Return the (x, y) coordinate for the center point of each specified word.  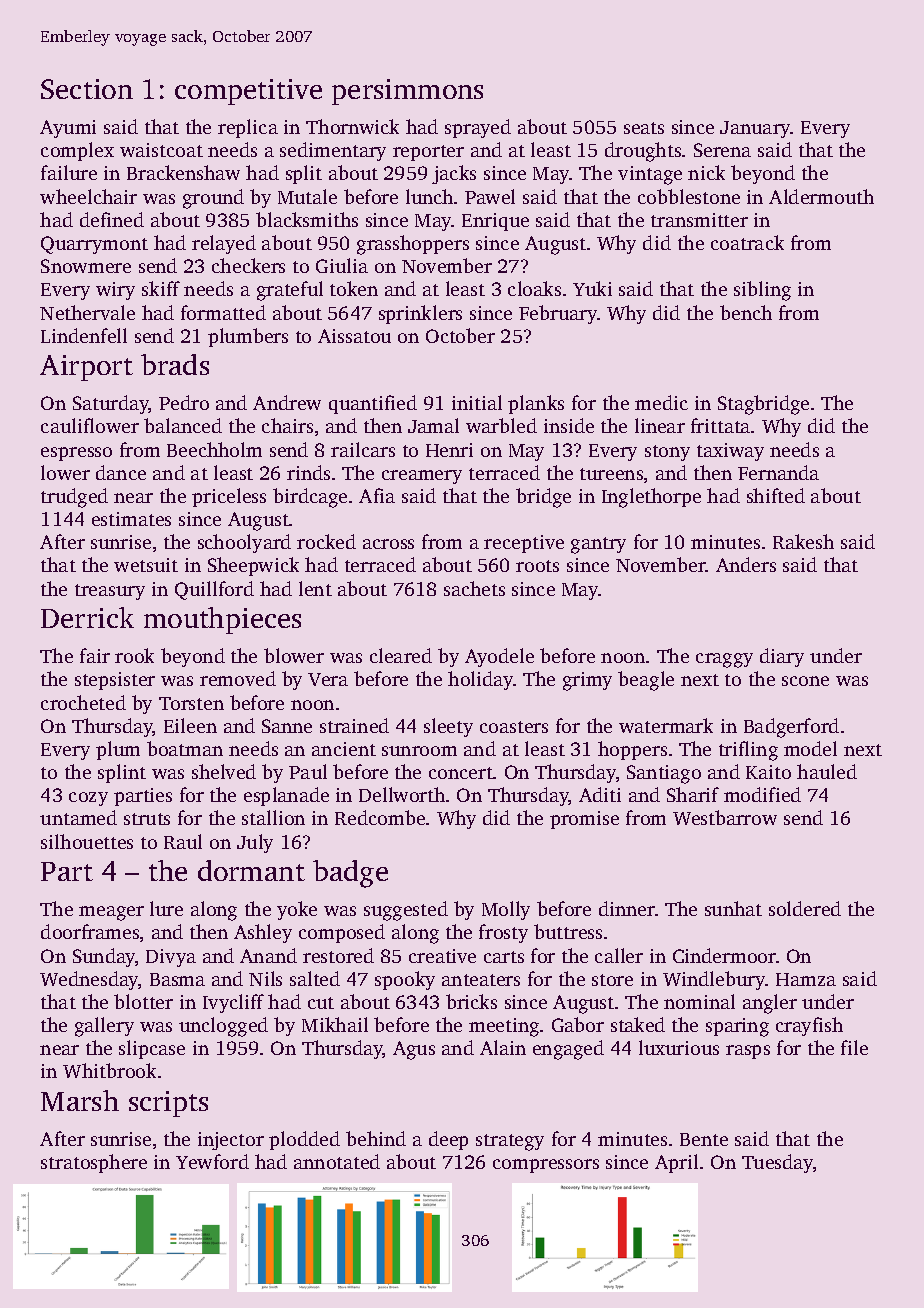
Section (87, 89)
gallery (104, 1027)
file (854, 1047)
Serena (722, 150)
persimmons (407, 92)
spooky (405, 980)
